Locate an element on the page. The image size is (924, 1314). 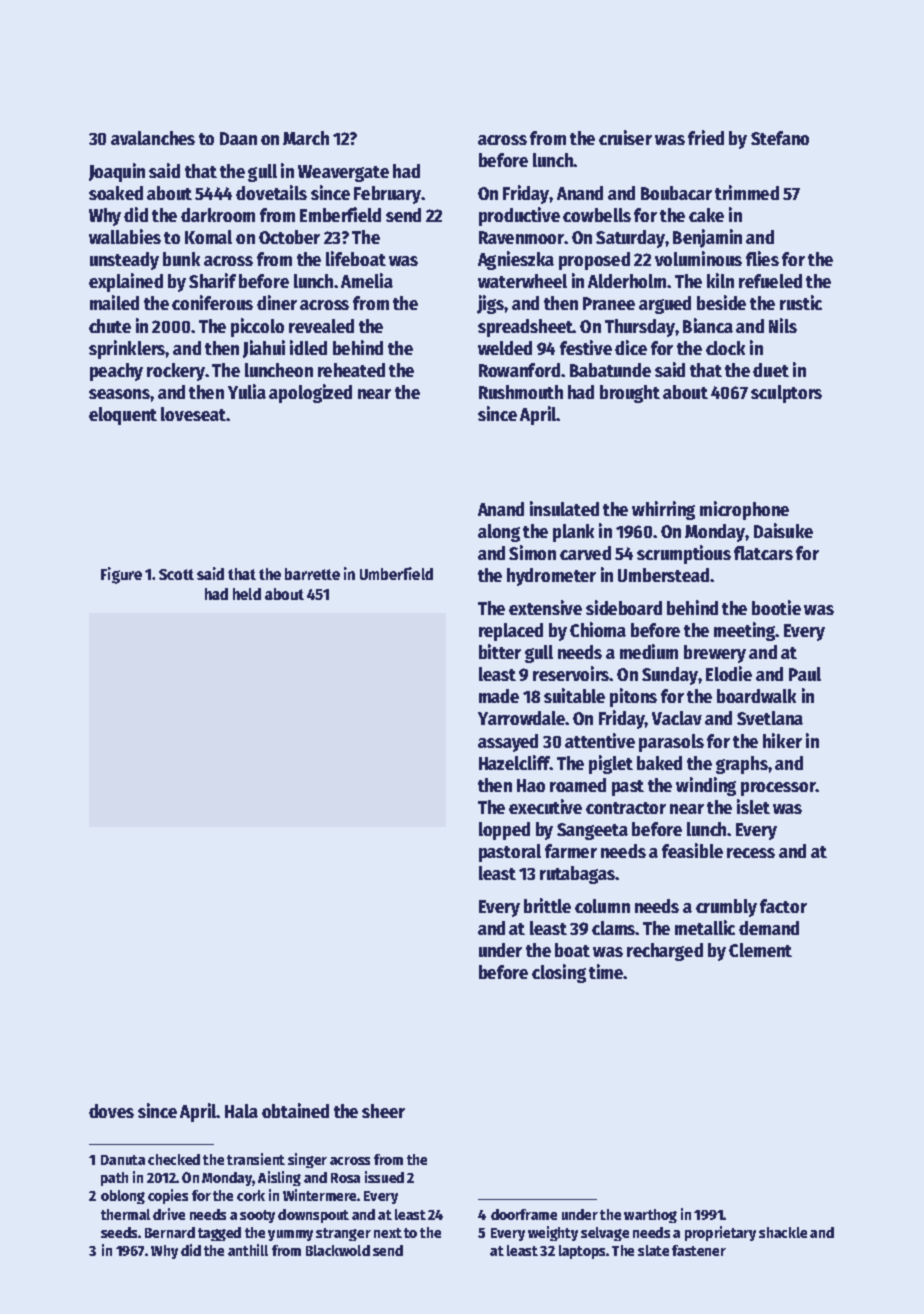
mailed is located at coordinates (114, 302).
